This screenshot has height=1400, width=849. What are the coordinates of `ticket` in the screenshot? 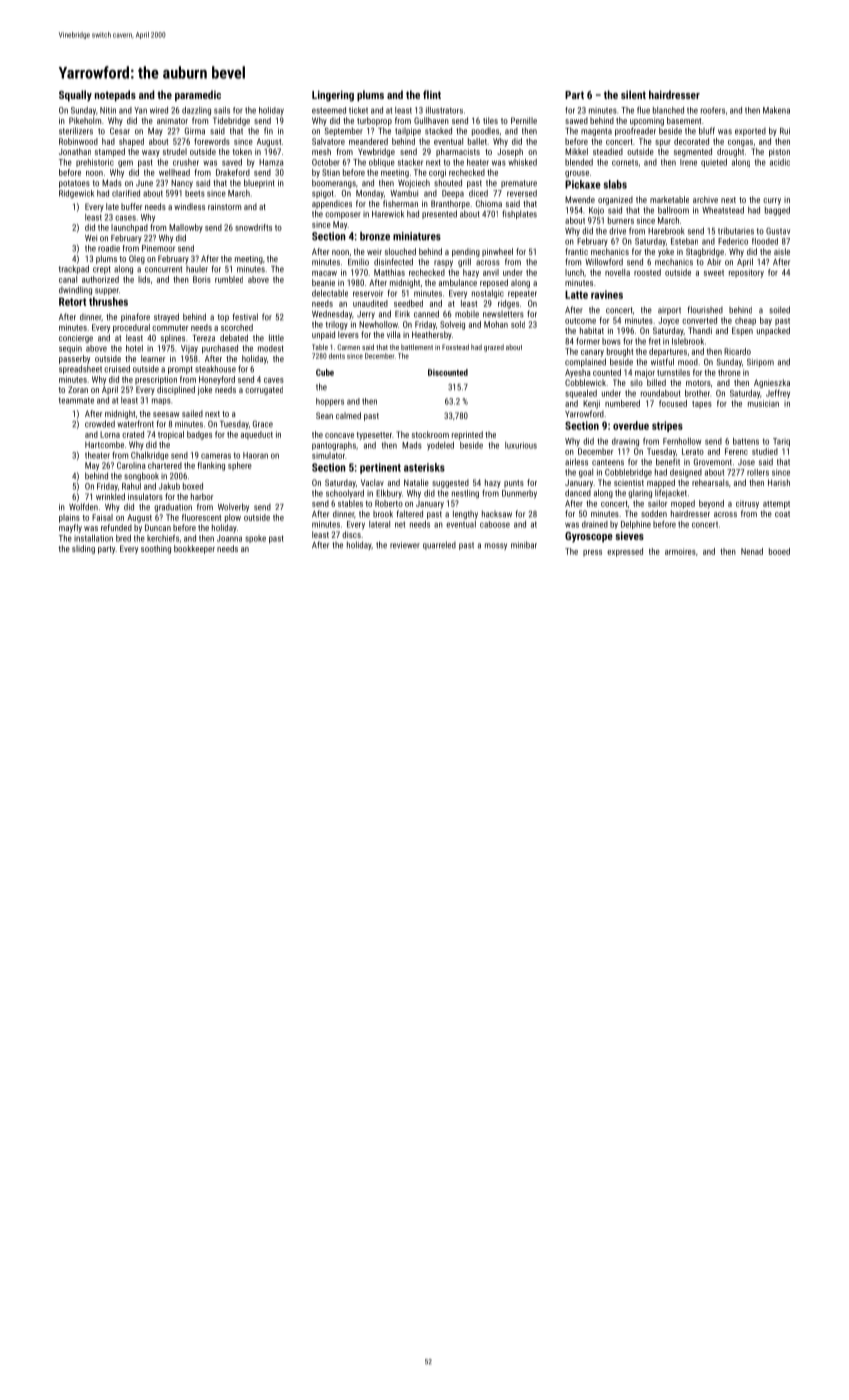 It's located at (358, 110).
